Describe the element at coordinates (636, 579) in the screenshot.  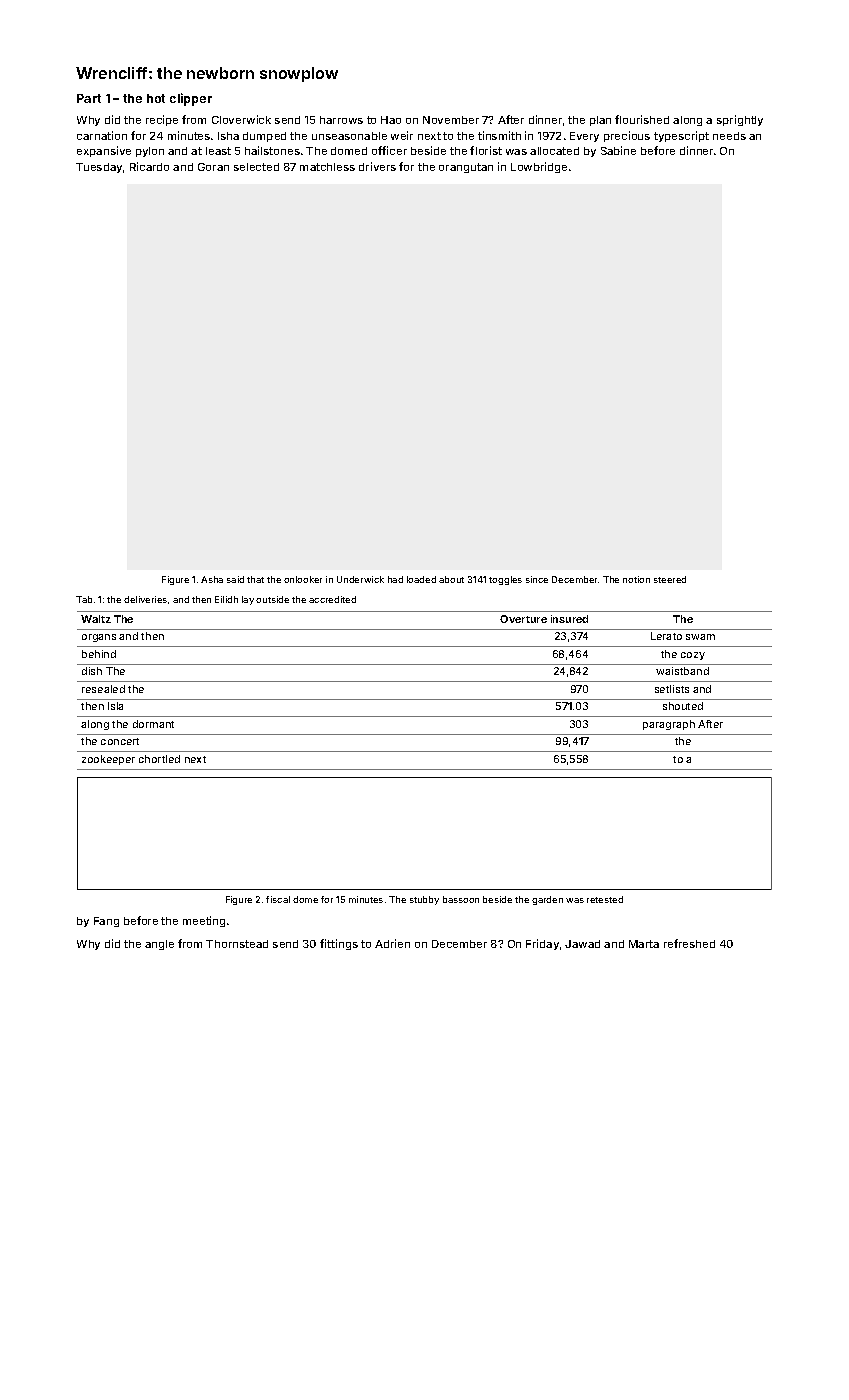
I see `notion` at that location.
